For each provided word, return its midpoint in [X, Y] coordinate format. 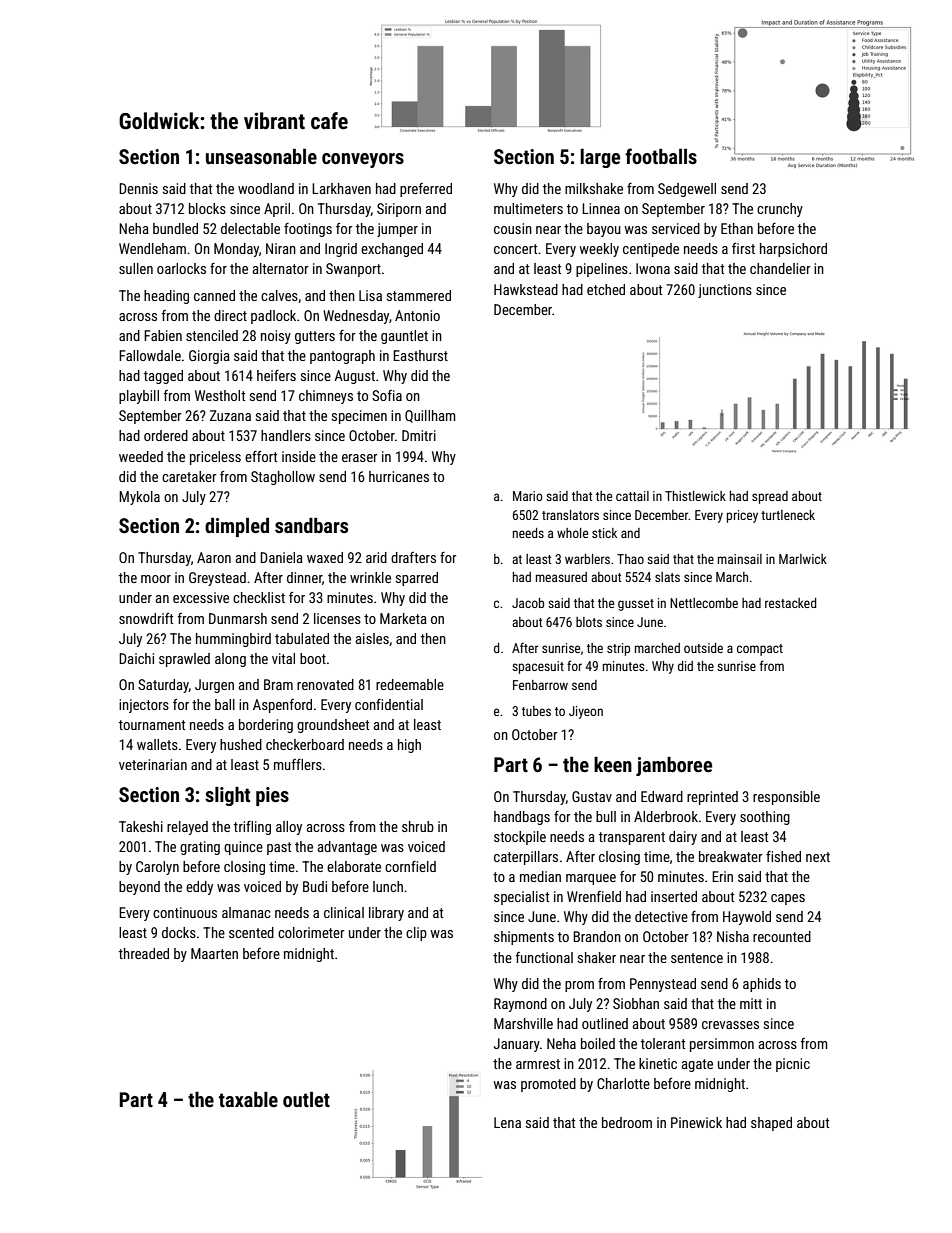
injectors [144, 706]
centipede [651, 250]
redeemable [410, 684]
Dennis [138, 188]
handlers [286, 435]
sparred [417, 579]
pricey [742, 516]
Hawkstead [526, 289]
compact [760, 650]
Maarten [214, 953]
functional [544, 957]
